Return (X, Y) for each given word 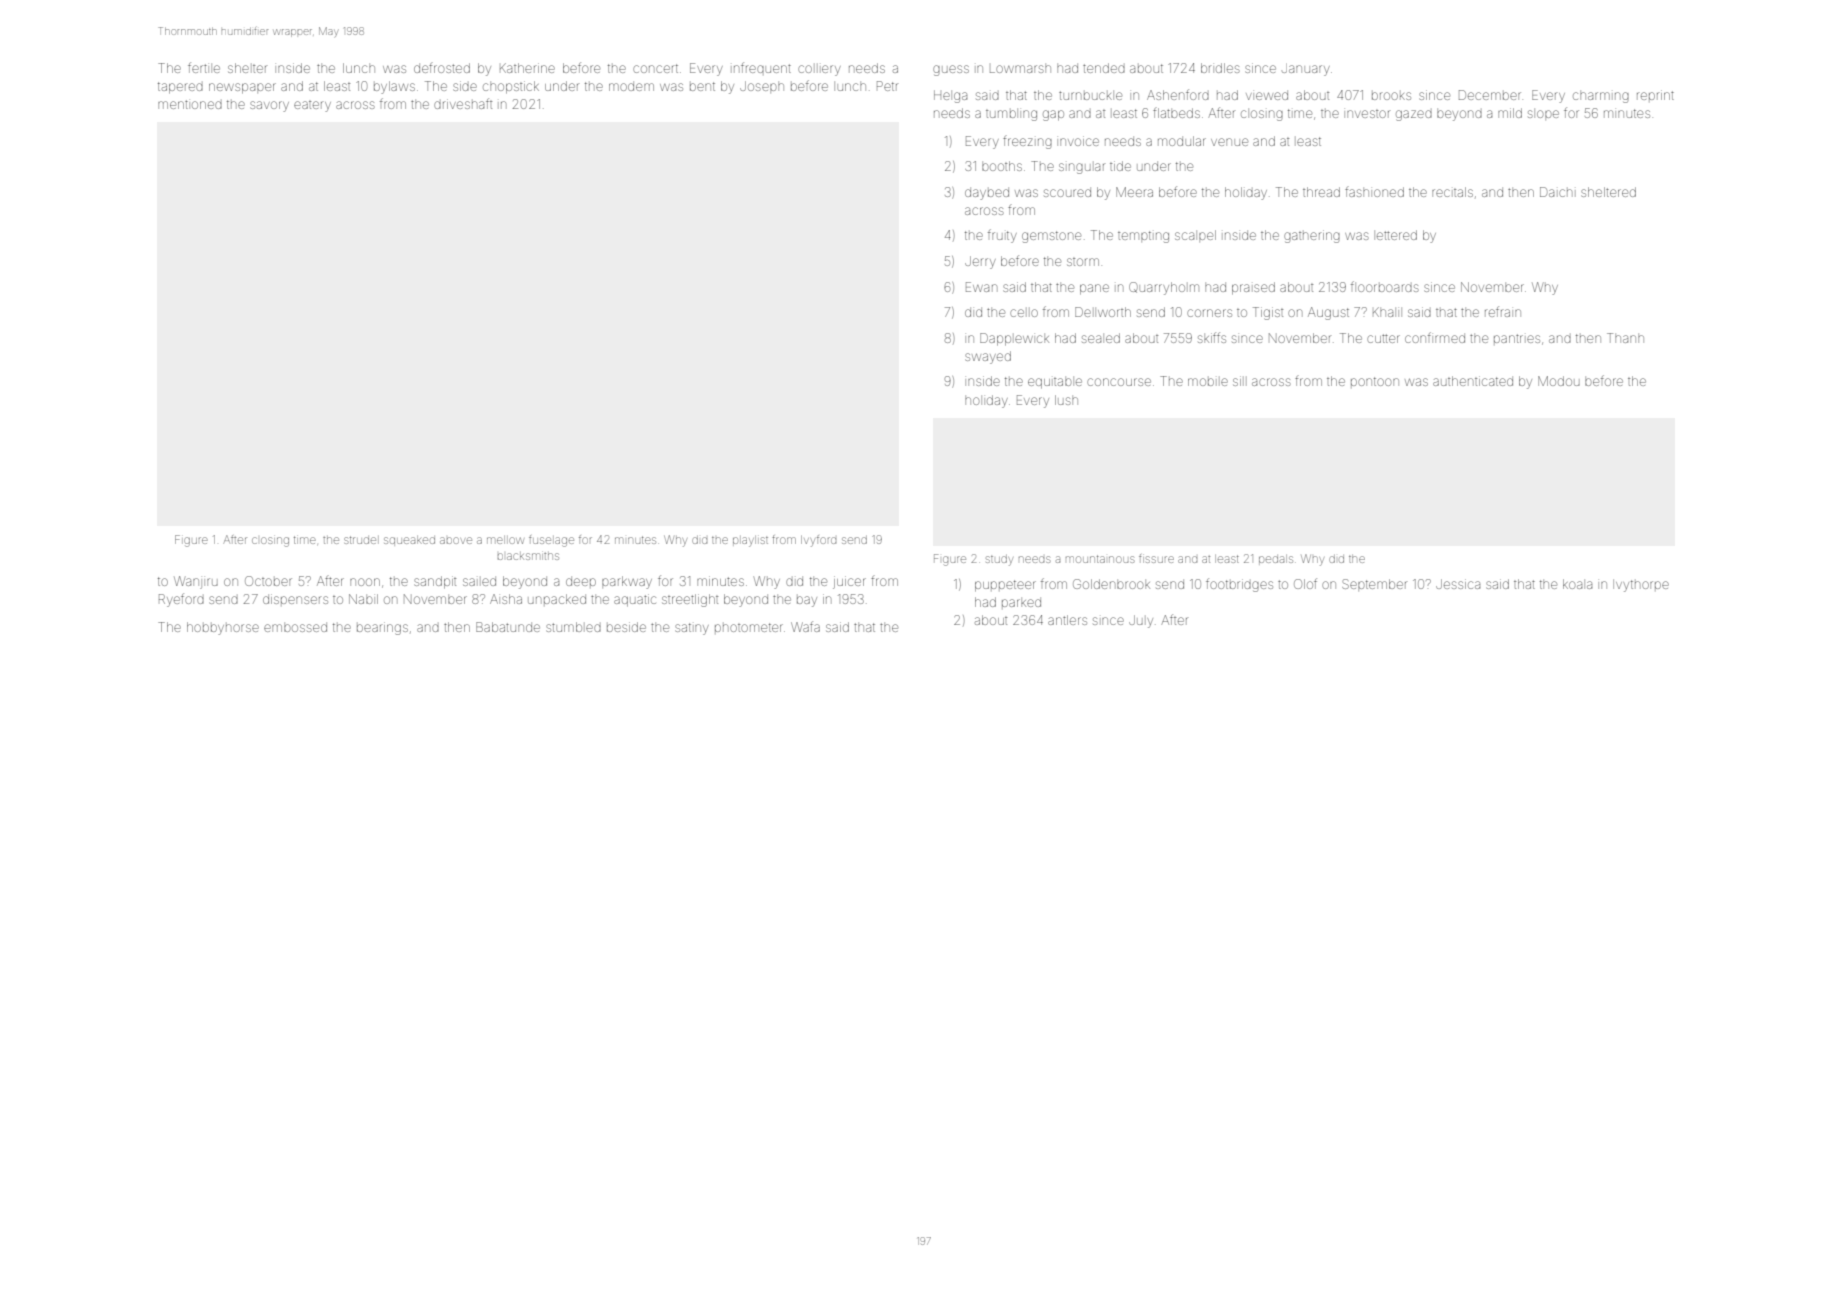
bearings (382, 628)
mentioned (190, 104)
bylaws (394, 87)
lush (1066, 400)
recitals (1452, 192)
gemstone (1051, 237)
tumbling (1011, 115)
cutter (1383, 338)
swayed (988, 357)
